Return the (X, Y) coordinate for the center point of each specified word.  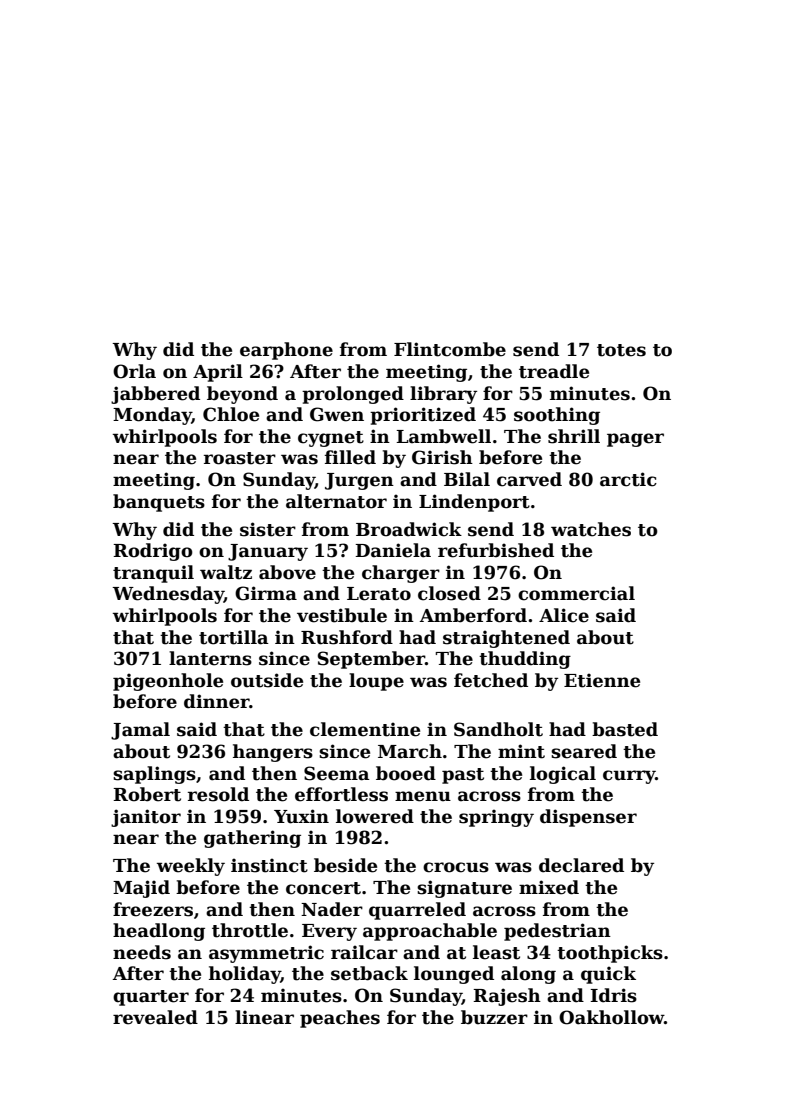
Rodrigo (153, 552)
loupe (376, 682)
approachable (430, 932)
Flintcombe (450, 349)
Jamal (140, 731)
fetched (491, 680)
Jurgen (359, 481)
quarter (151, 998)
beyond (242, 395)
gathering (252, 839)
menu (423, 796)
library (443, 395)
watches (591, 529)
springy (496, 818)
